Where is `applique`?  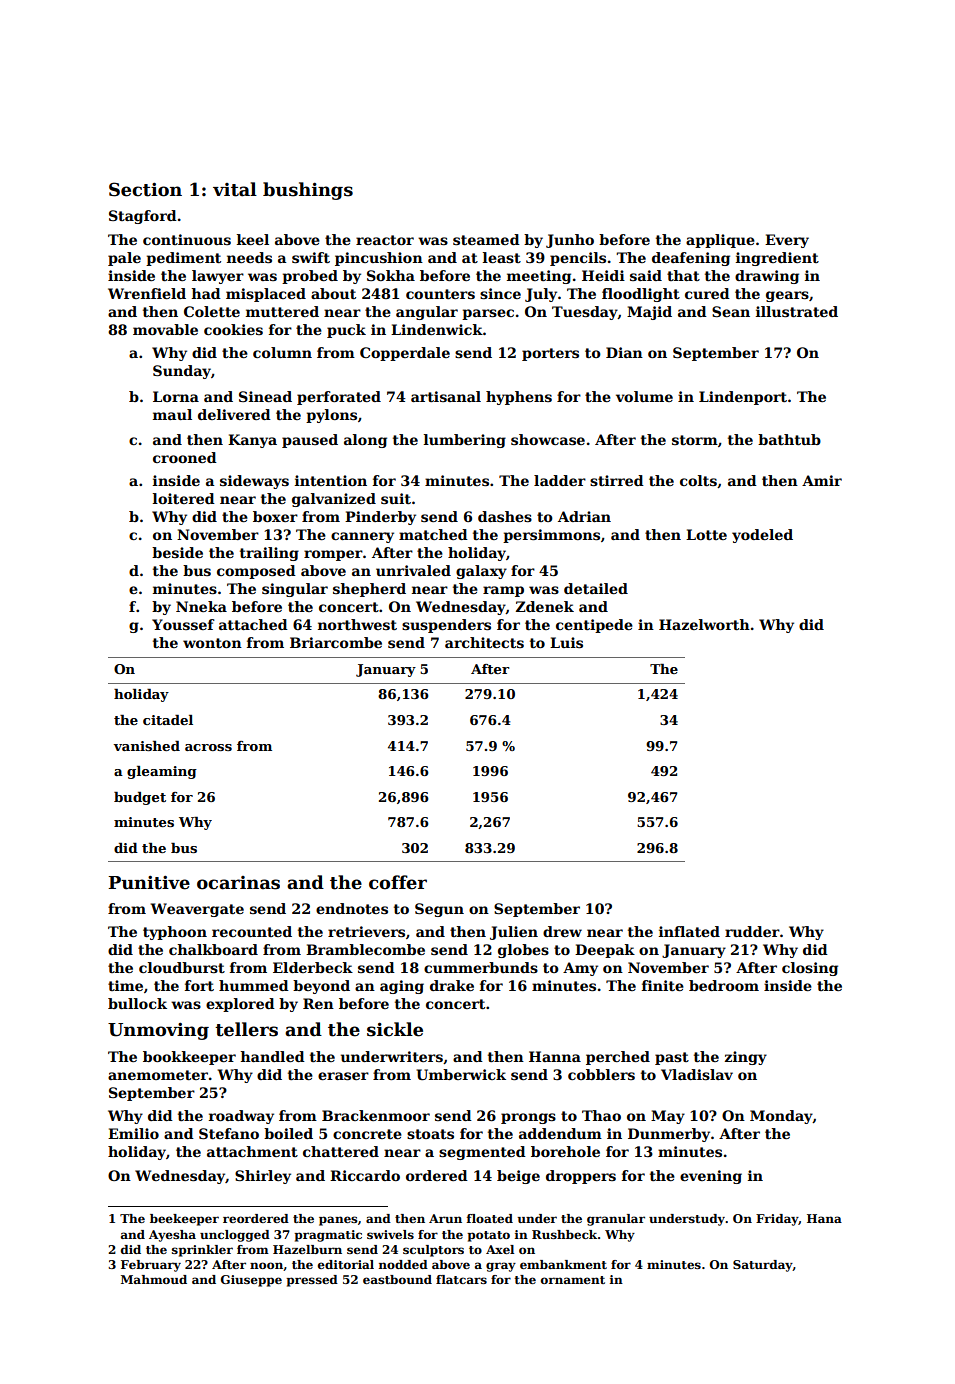
applique is located at coordinates (720, 241).
